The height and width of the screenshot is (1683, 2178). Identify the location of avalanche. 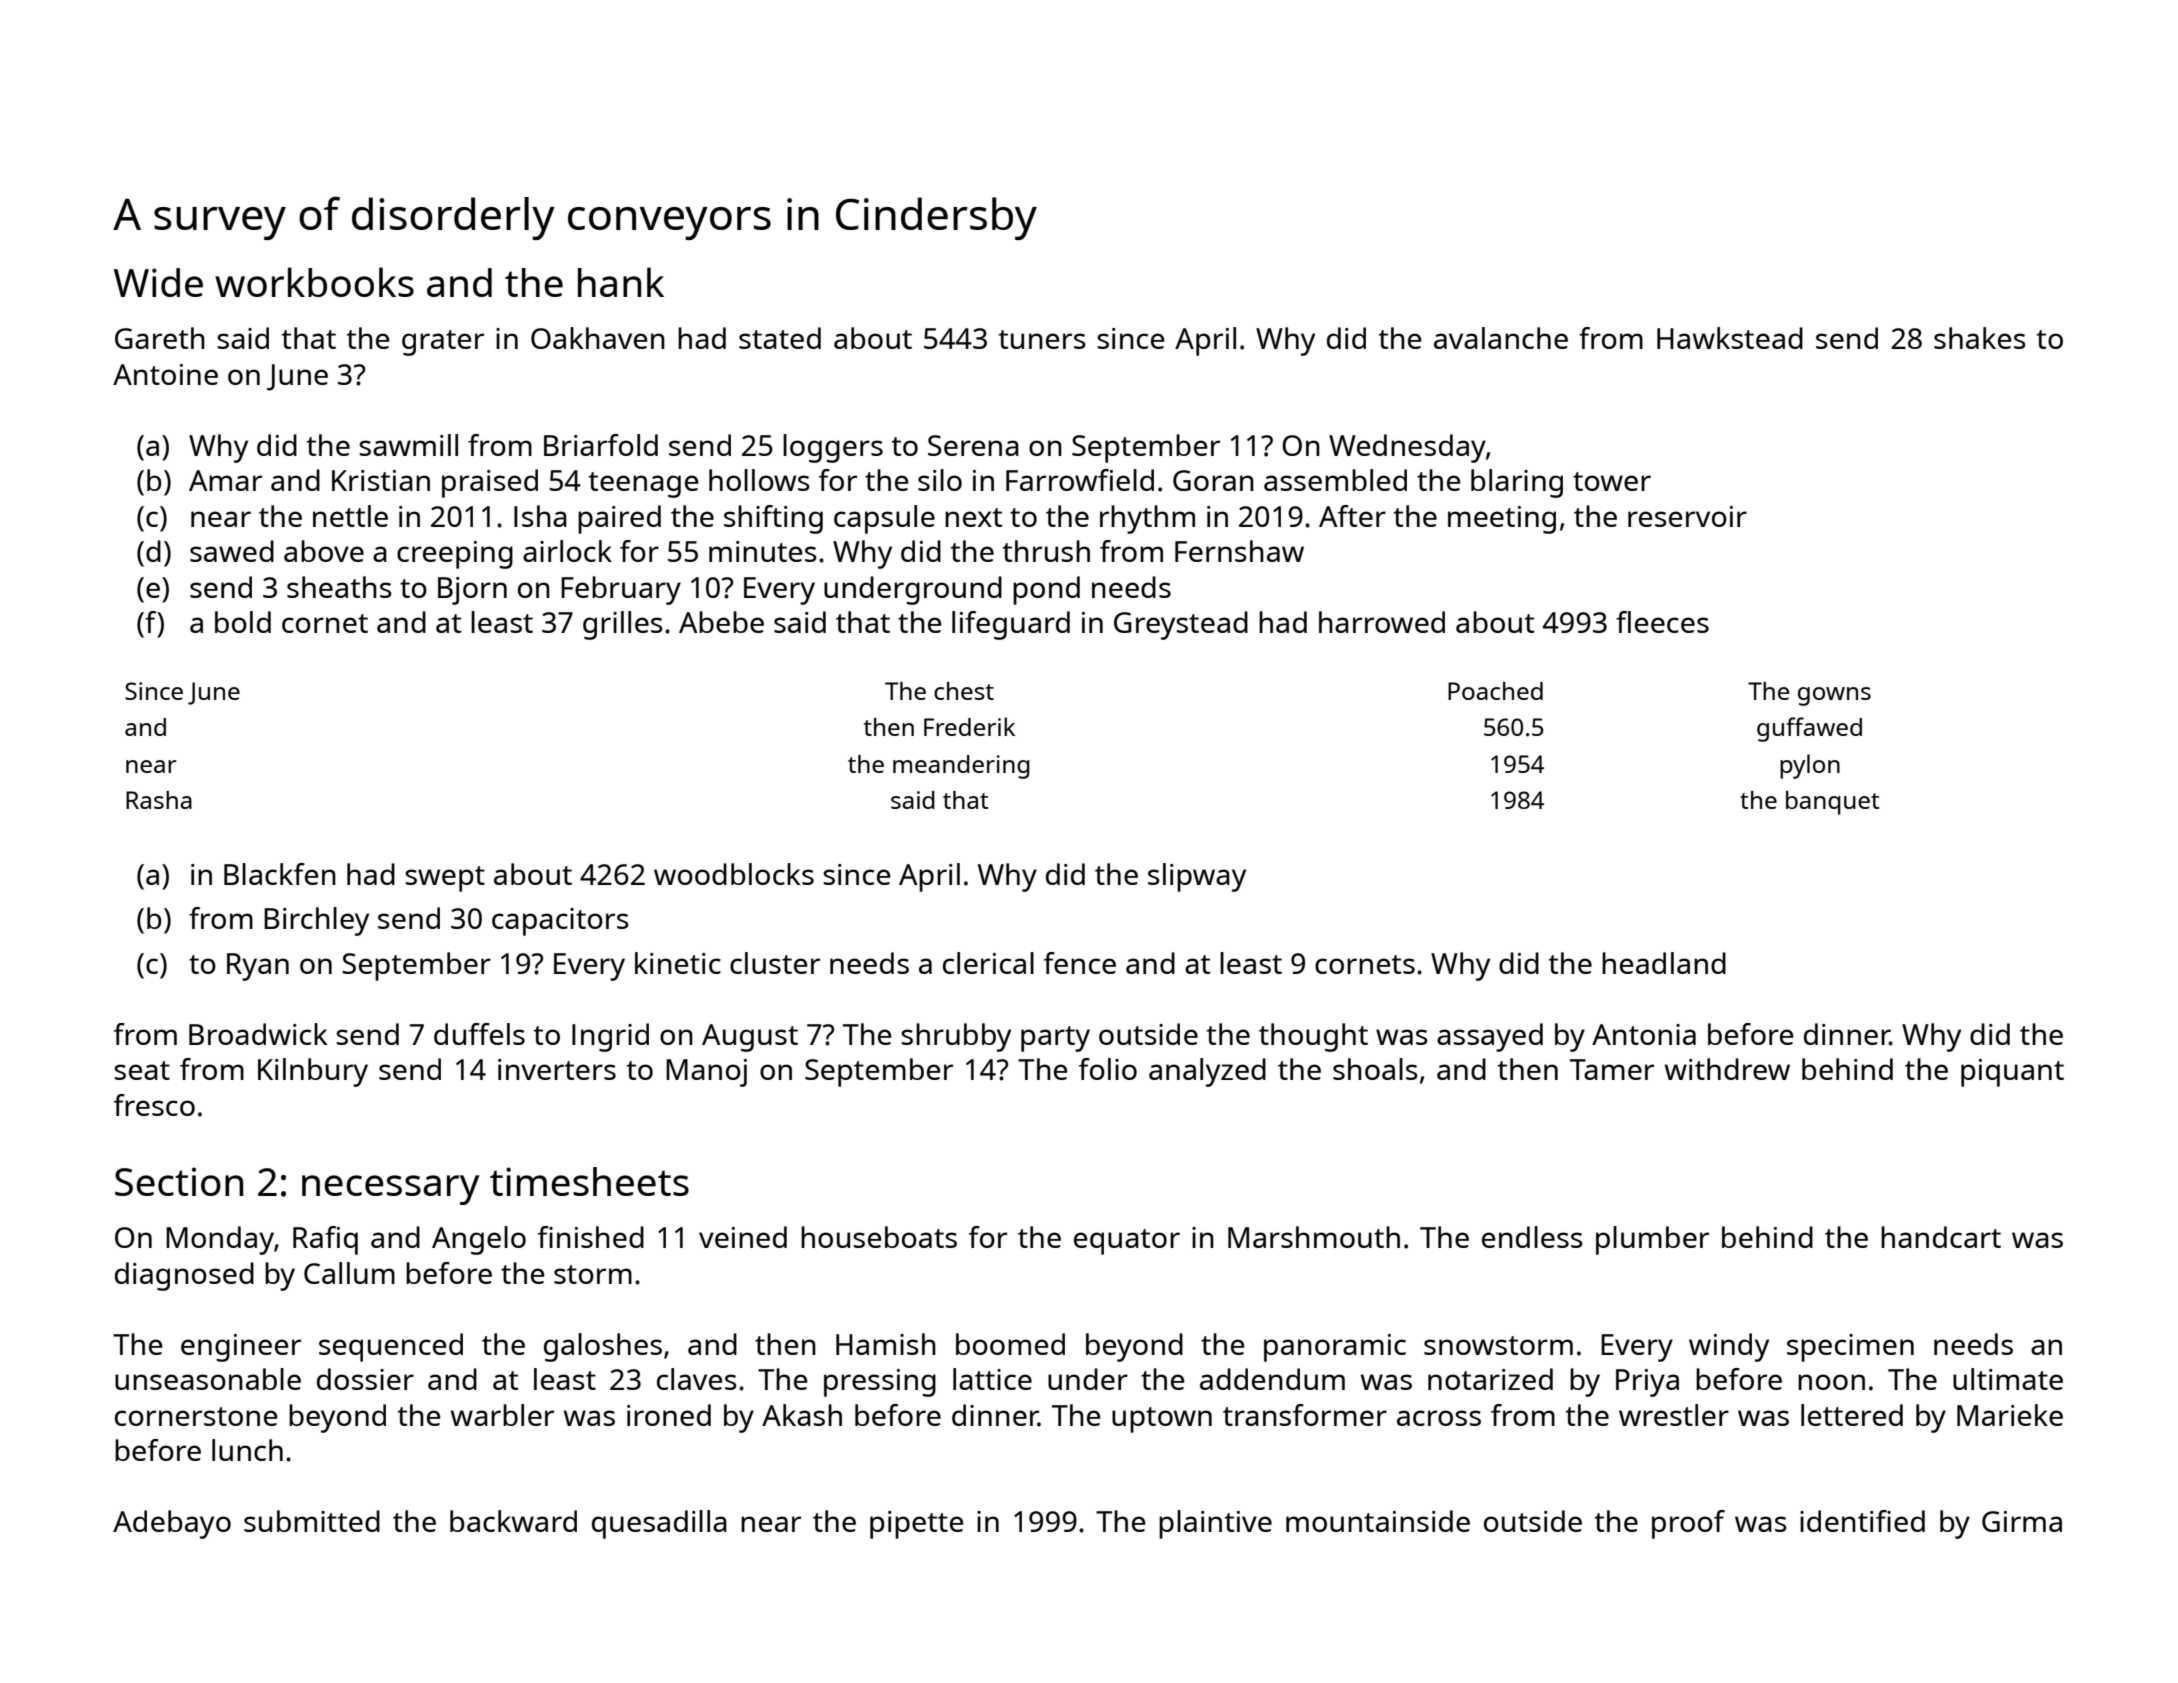
(1501, 338).
